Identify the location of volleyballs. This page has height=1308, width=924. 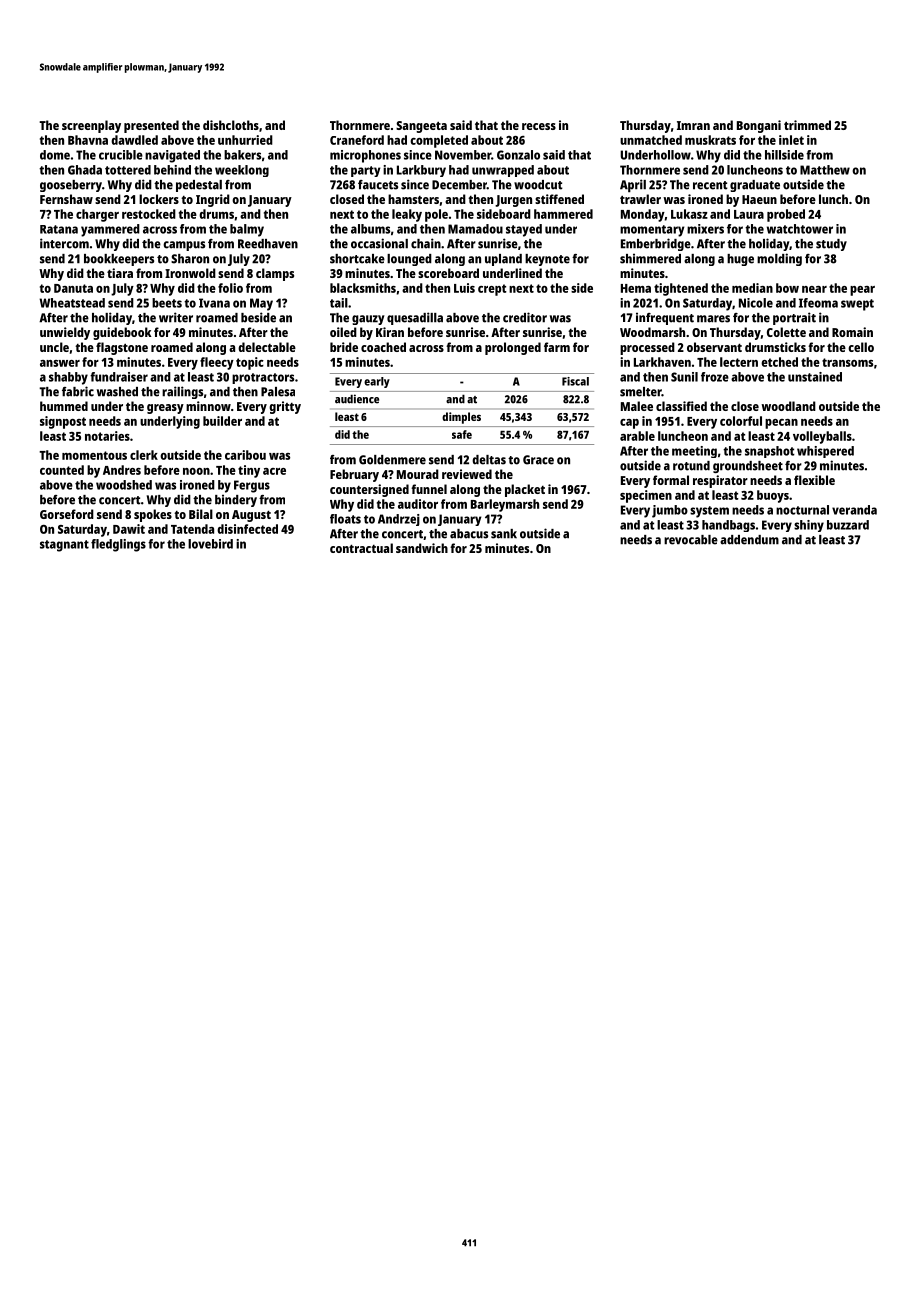
(822, 437).
